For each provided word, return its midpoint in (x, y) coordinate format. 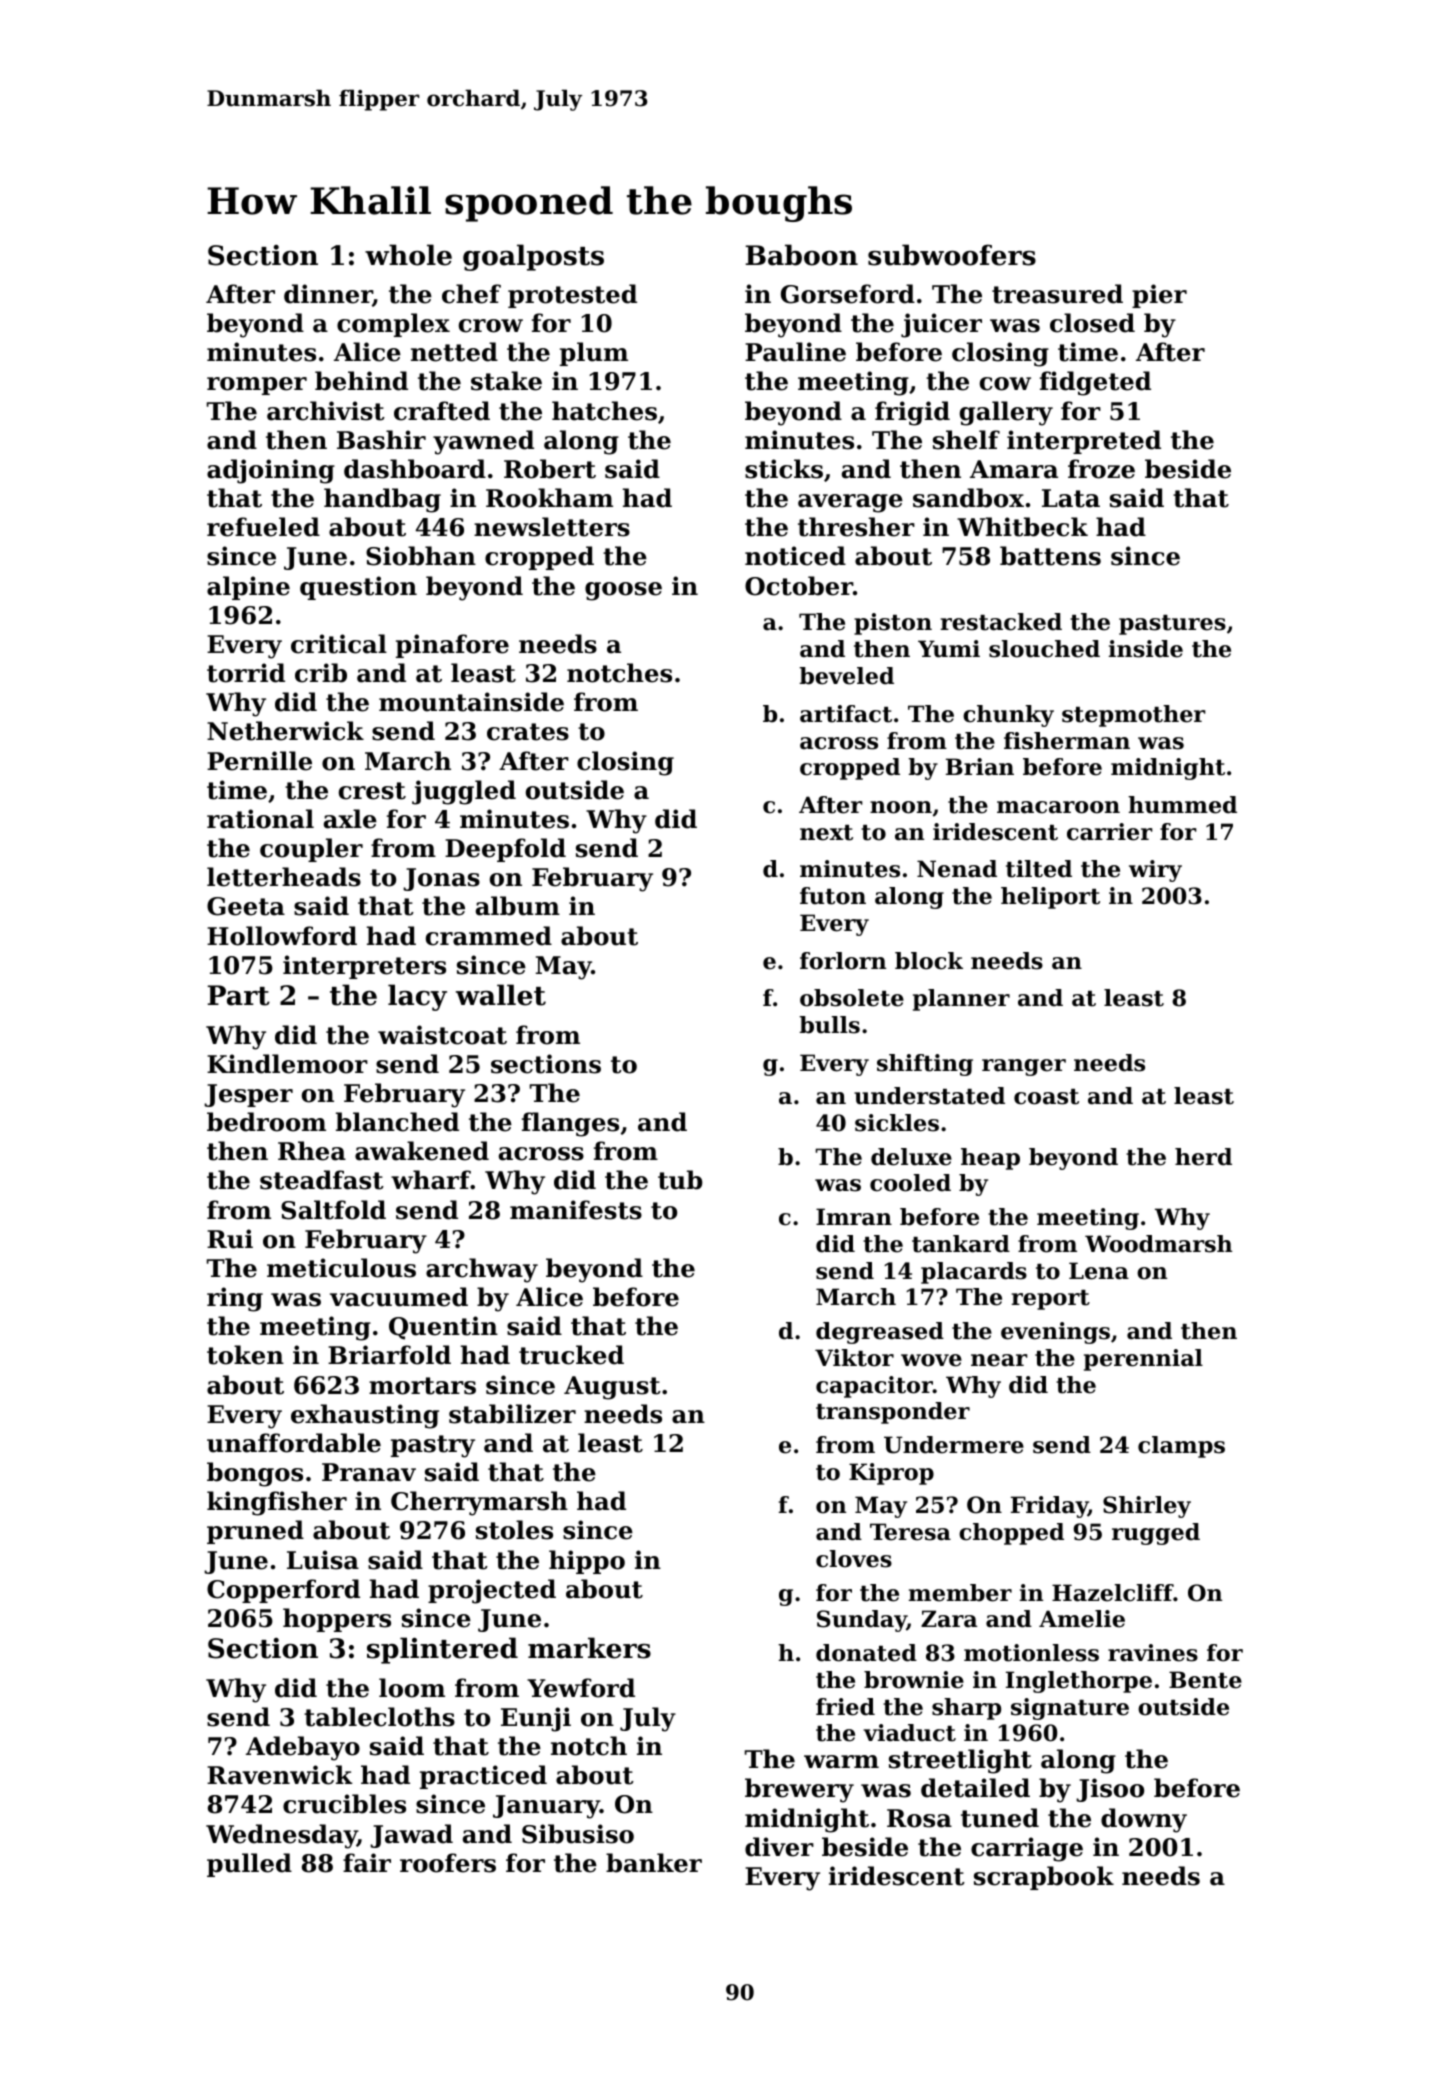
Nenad (957, 869)
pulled (249, 1865)
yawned (483, 442)
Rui (230, 1239)
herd (1203, 1157)
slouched (1044, 649)
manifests (576, 1210)
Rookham (549, 498)
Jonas (441, 879)
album (518, 906)
